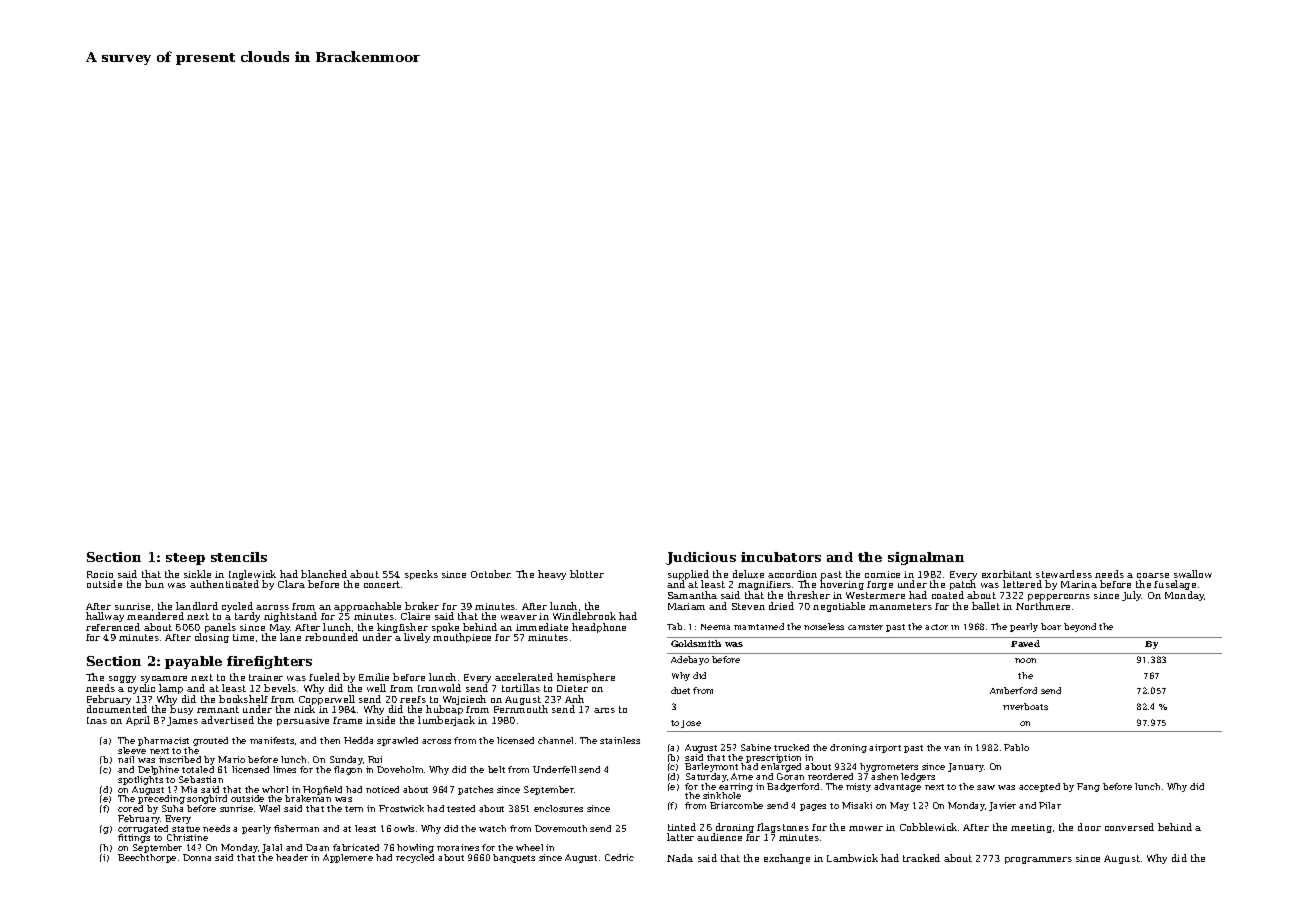  I want to click on tern, so click(354, 809).
